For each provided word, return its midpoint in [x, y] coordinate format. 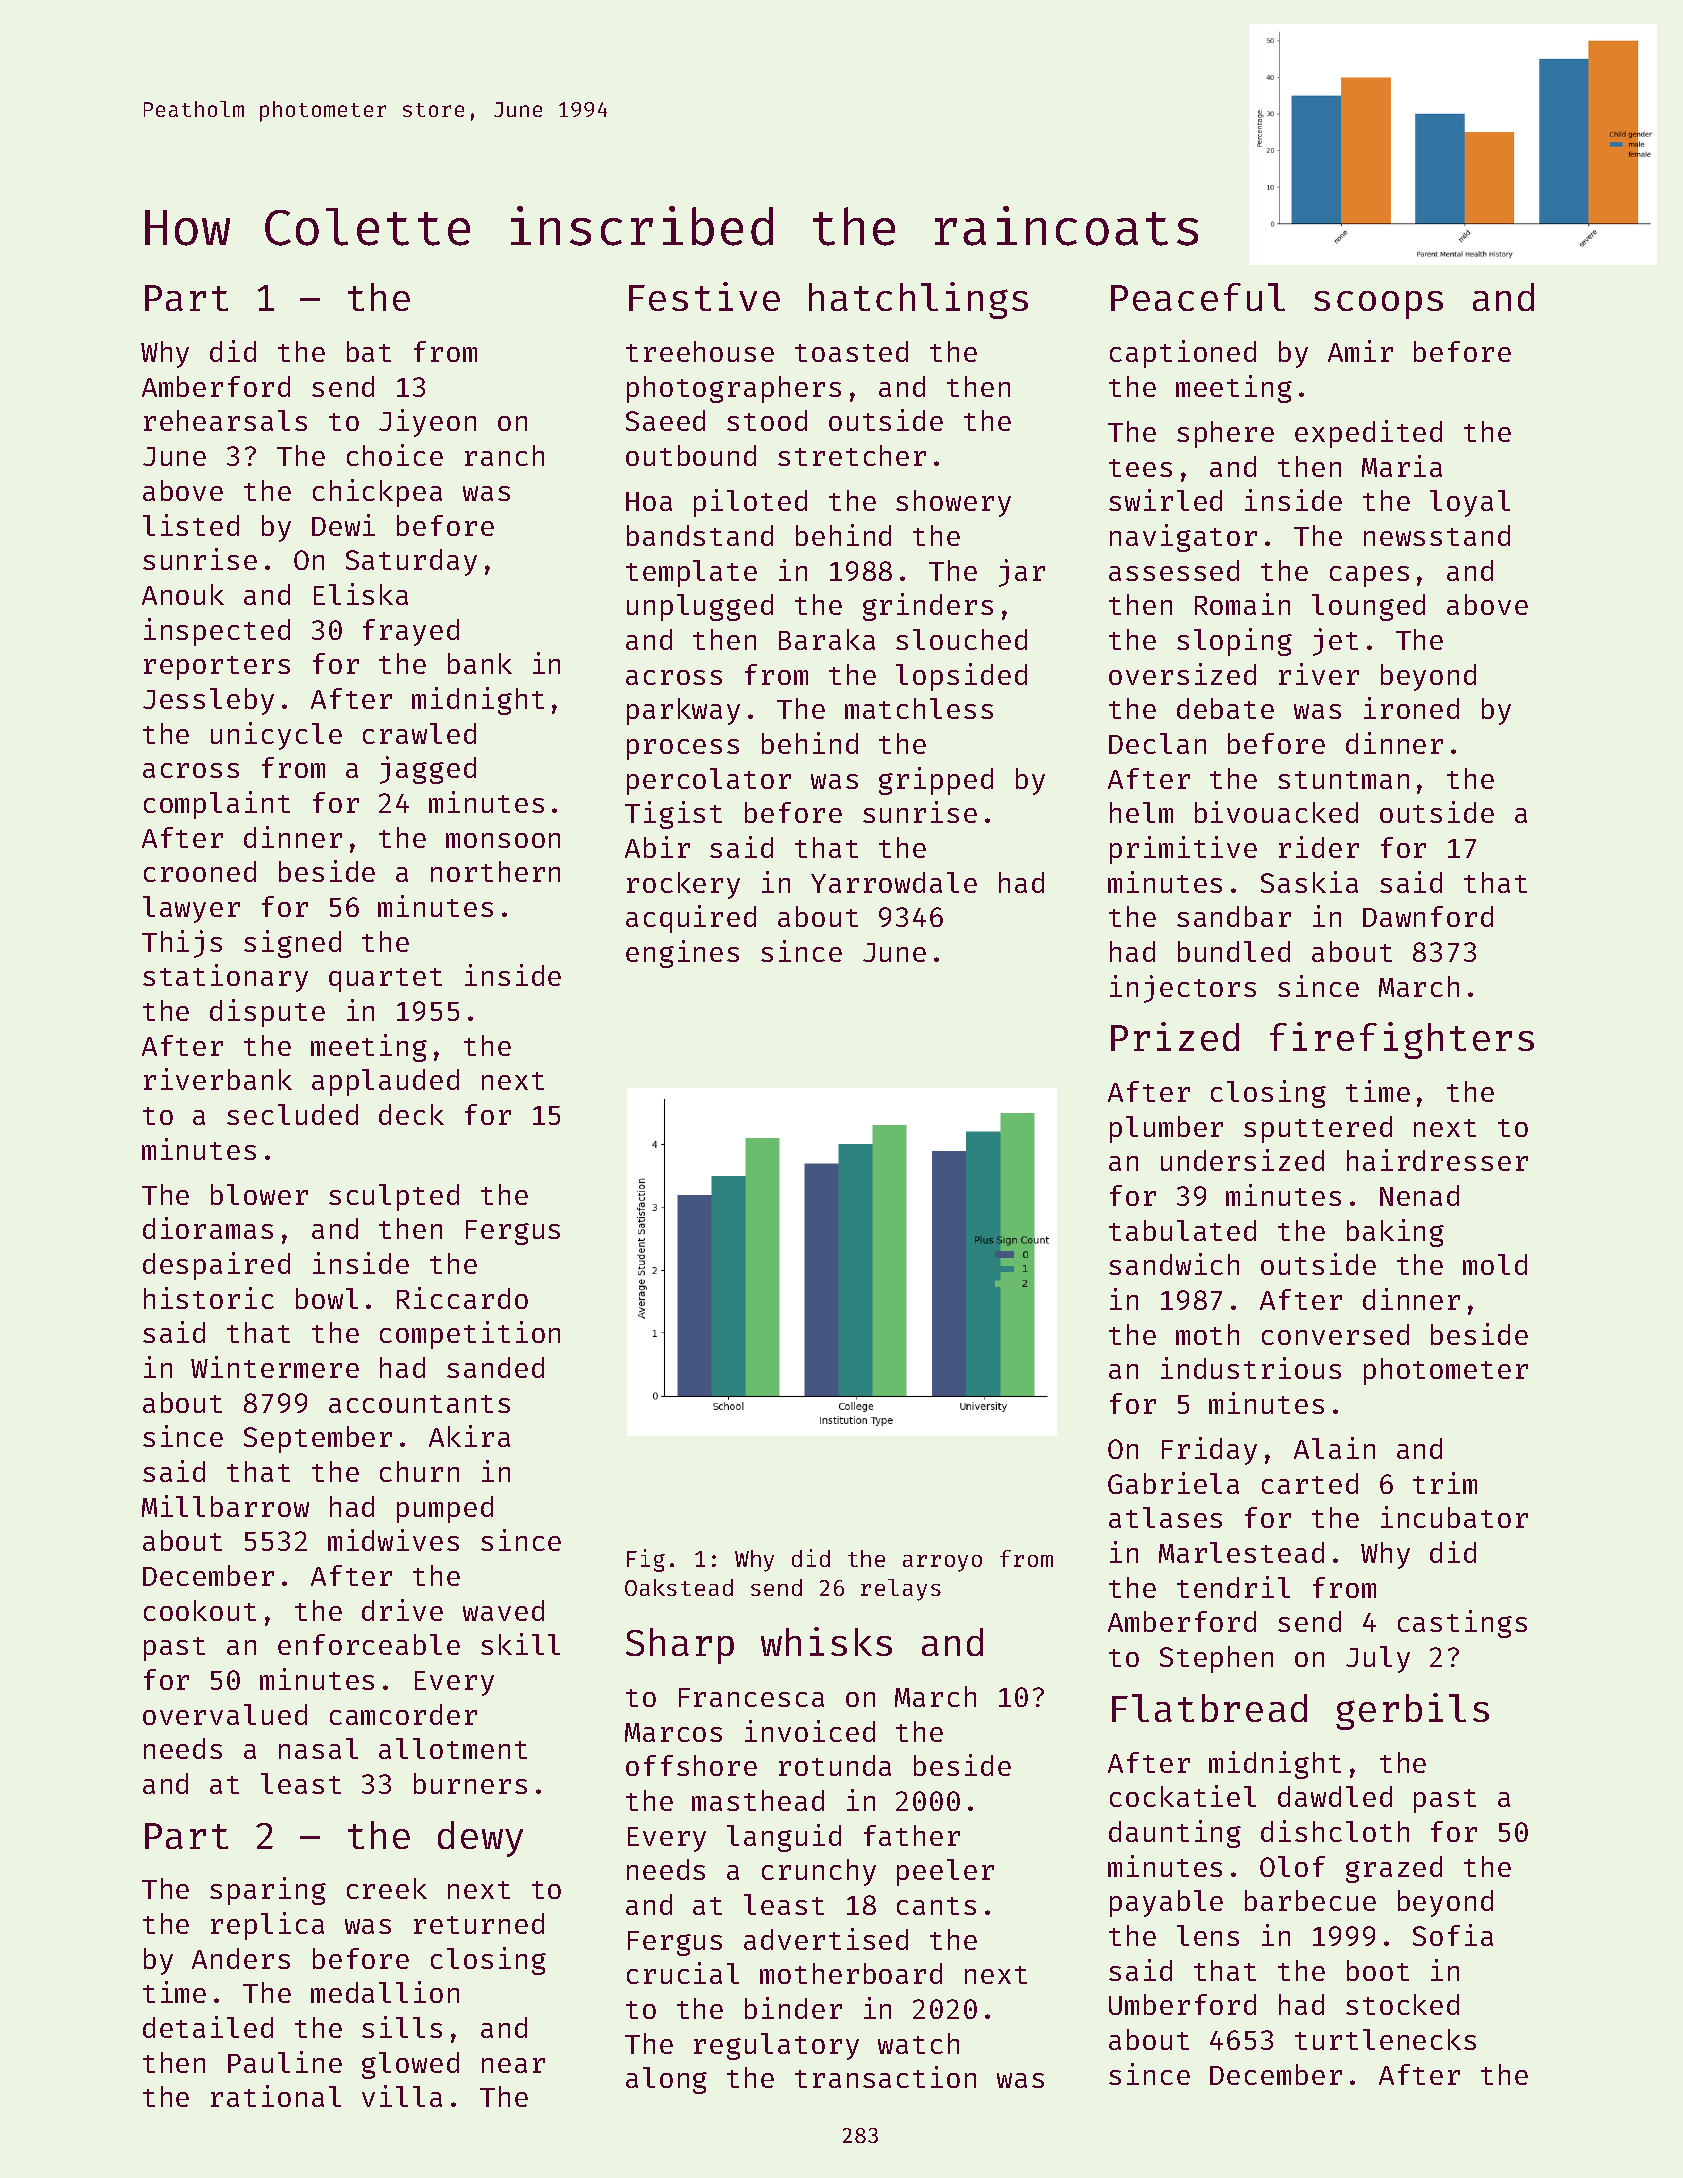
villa [402, 2096]
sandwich [1174, 1264]
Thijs [182, 944]
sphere [1225, 434]
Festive [704, 296]
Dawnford [1428, 916]
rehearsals [225, 420]
